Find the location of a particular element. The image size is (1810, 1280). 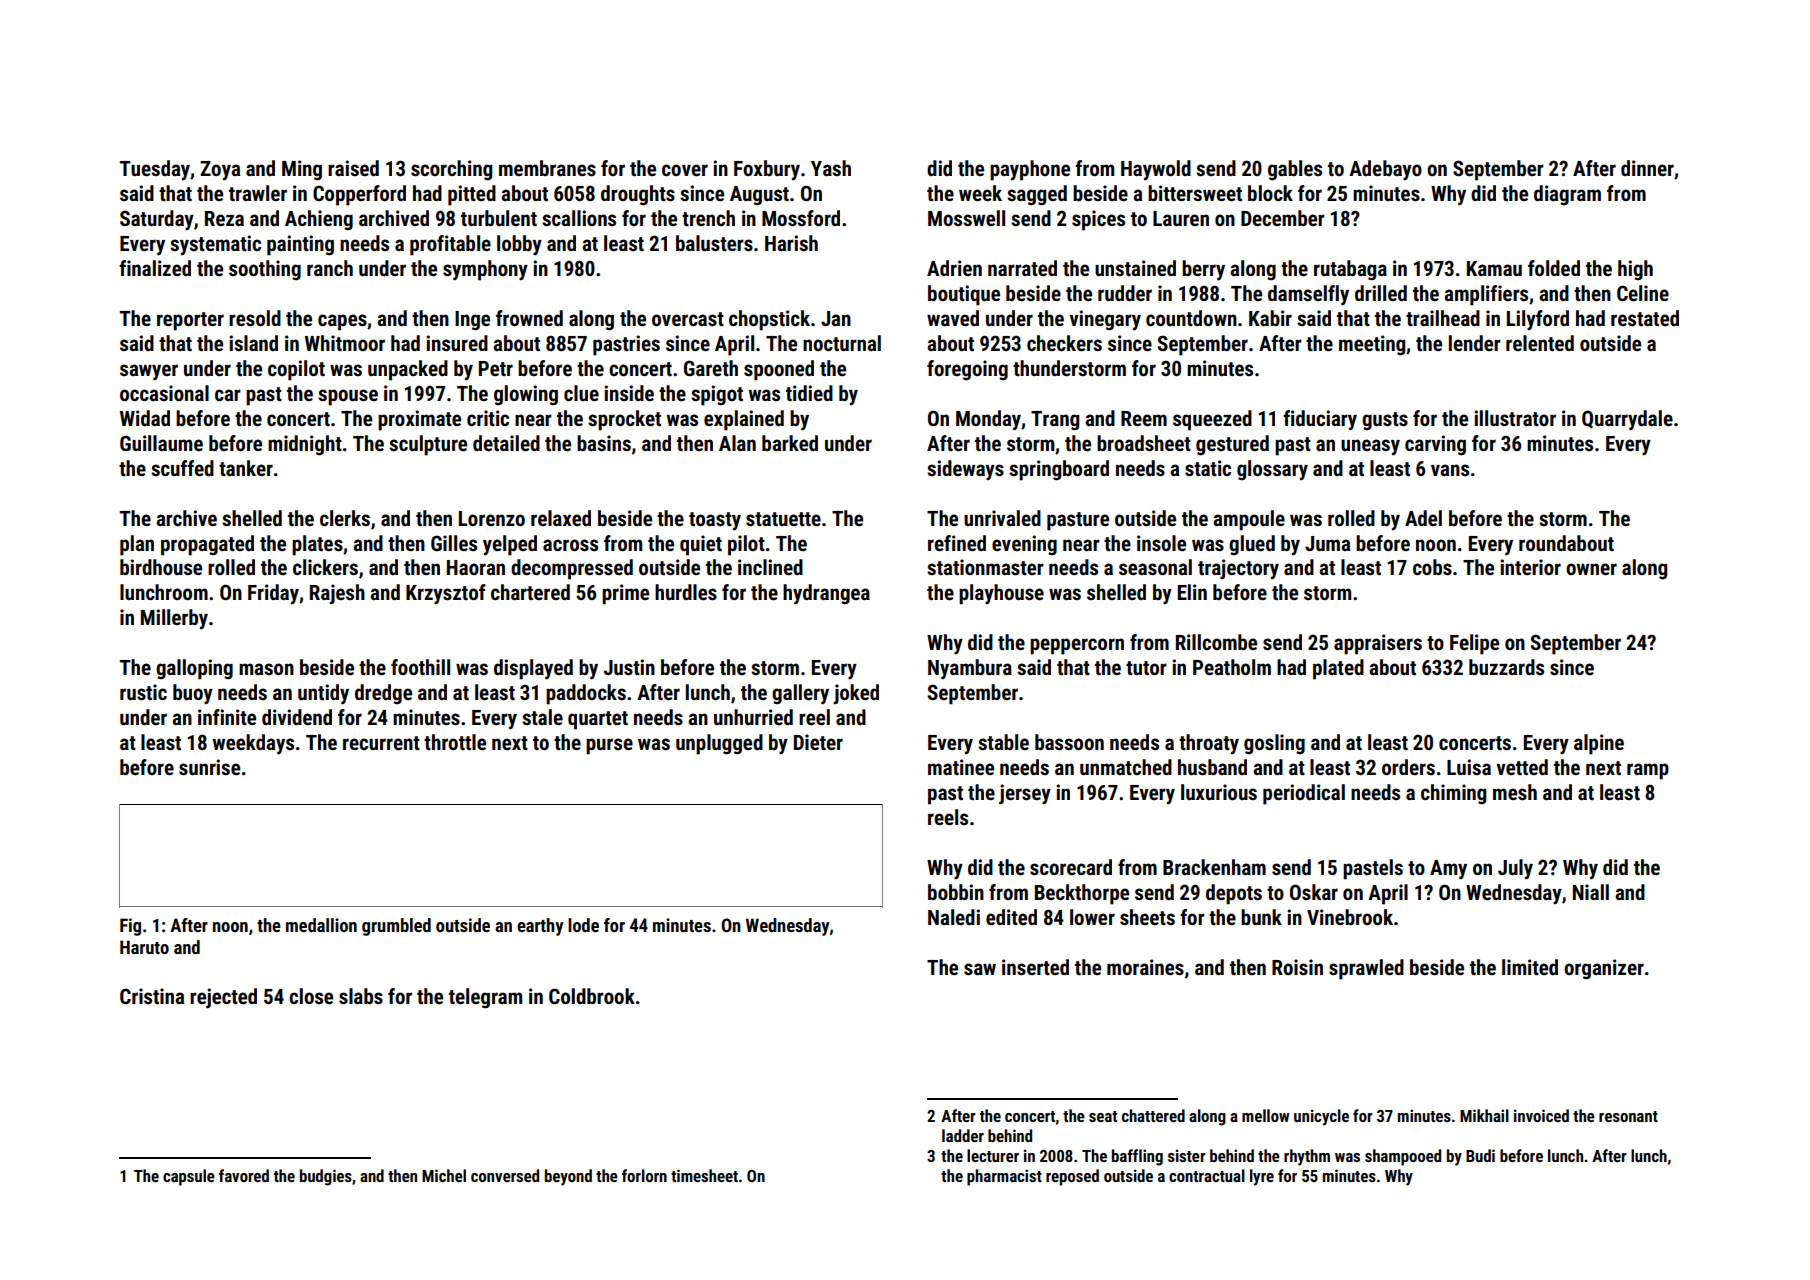

Tuesday is located at coordinates (155, 170).
